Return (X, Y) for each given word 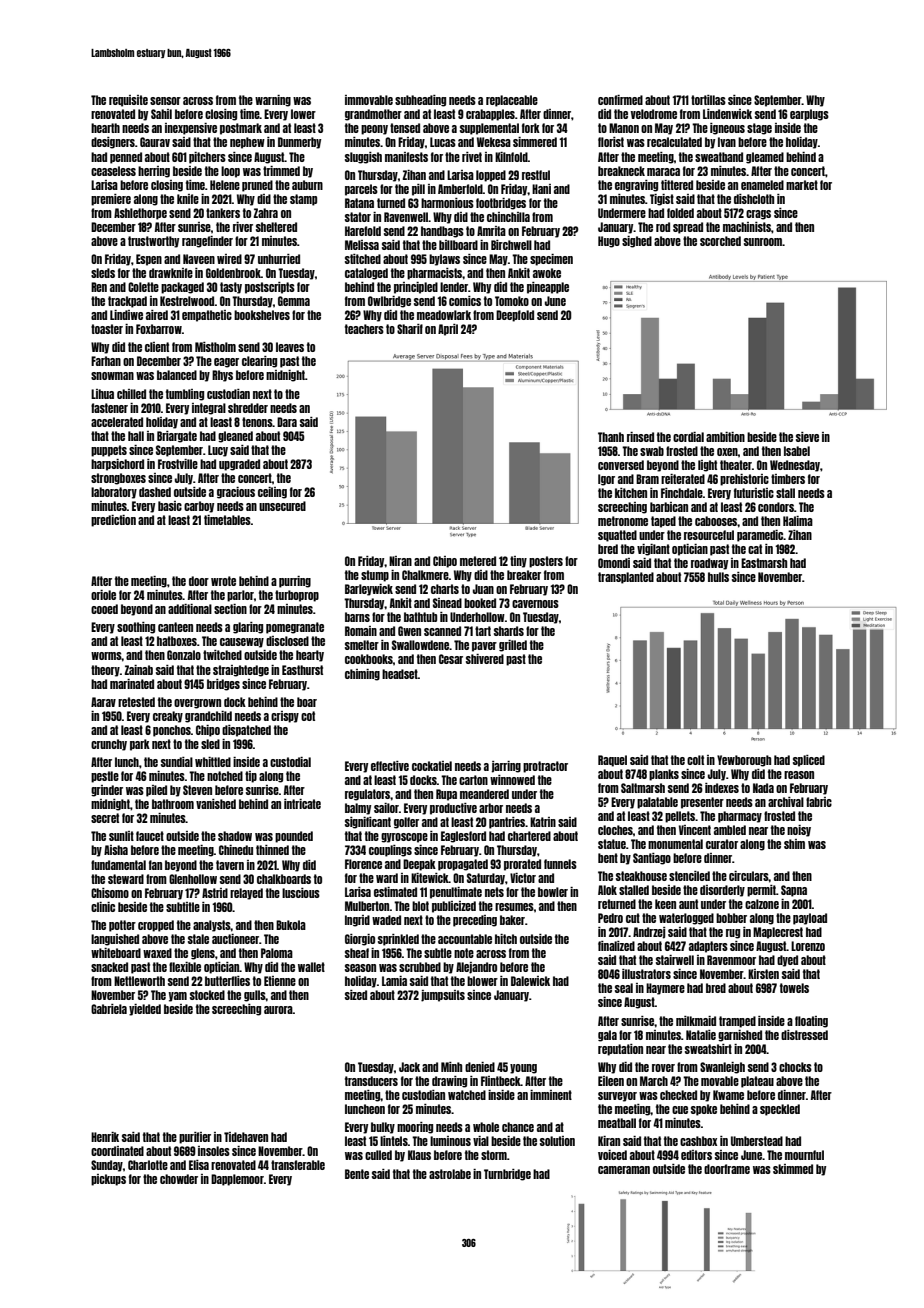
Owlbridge (389, 302)
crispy (285, 717)
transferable (298, 1165)
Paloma (277, 953)
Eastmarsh (764, 563)
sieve (807, 437)
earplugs (809, 115)
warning (273, 101)
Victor (523, 878)
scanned (442, 631)
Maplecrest (778, 933)
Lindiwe (126, 315)
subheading (420, 101)
